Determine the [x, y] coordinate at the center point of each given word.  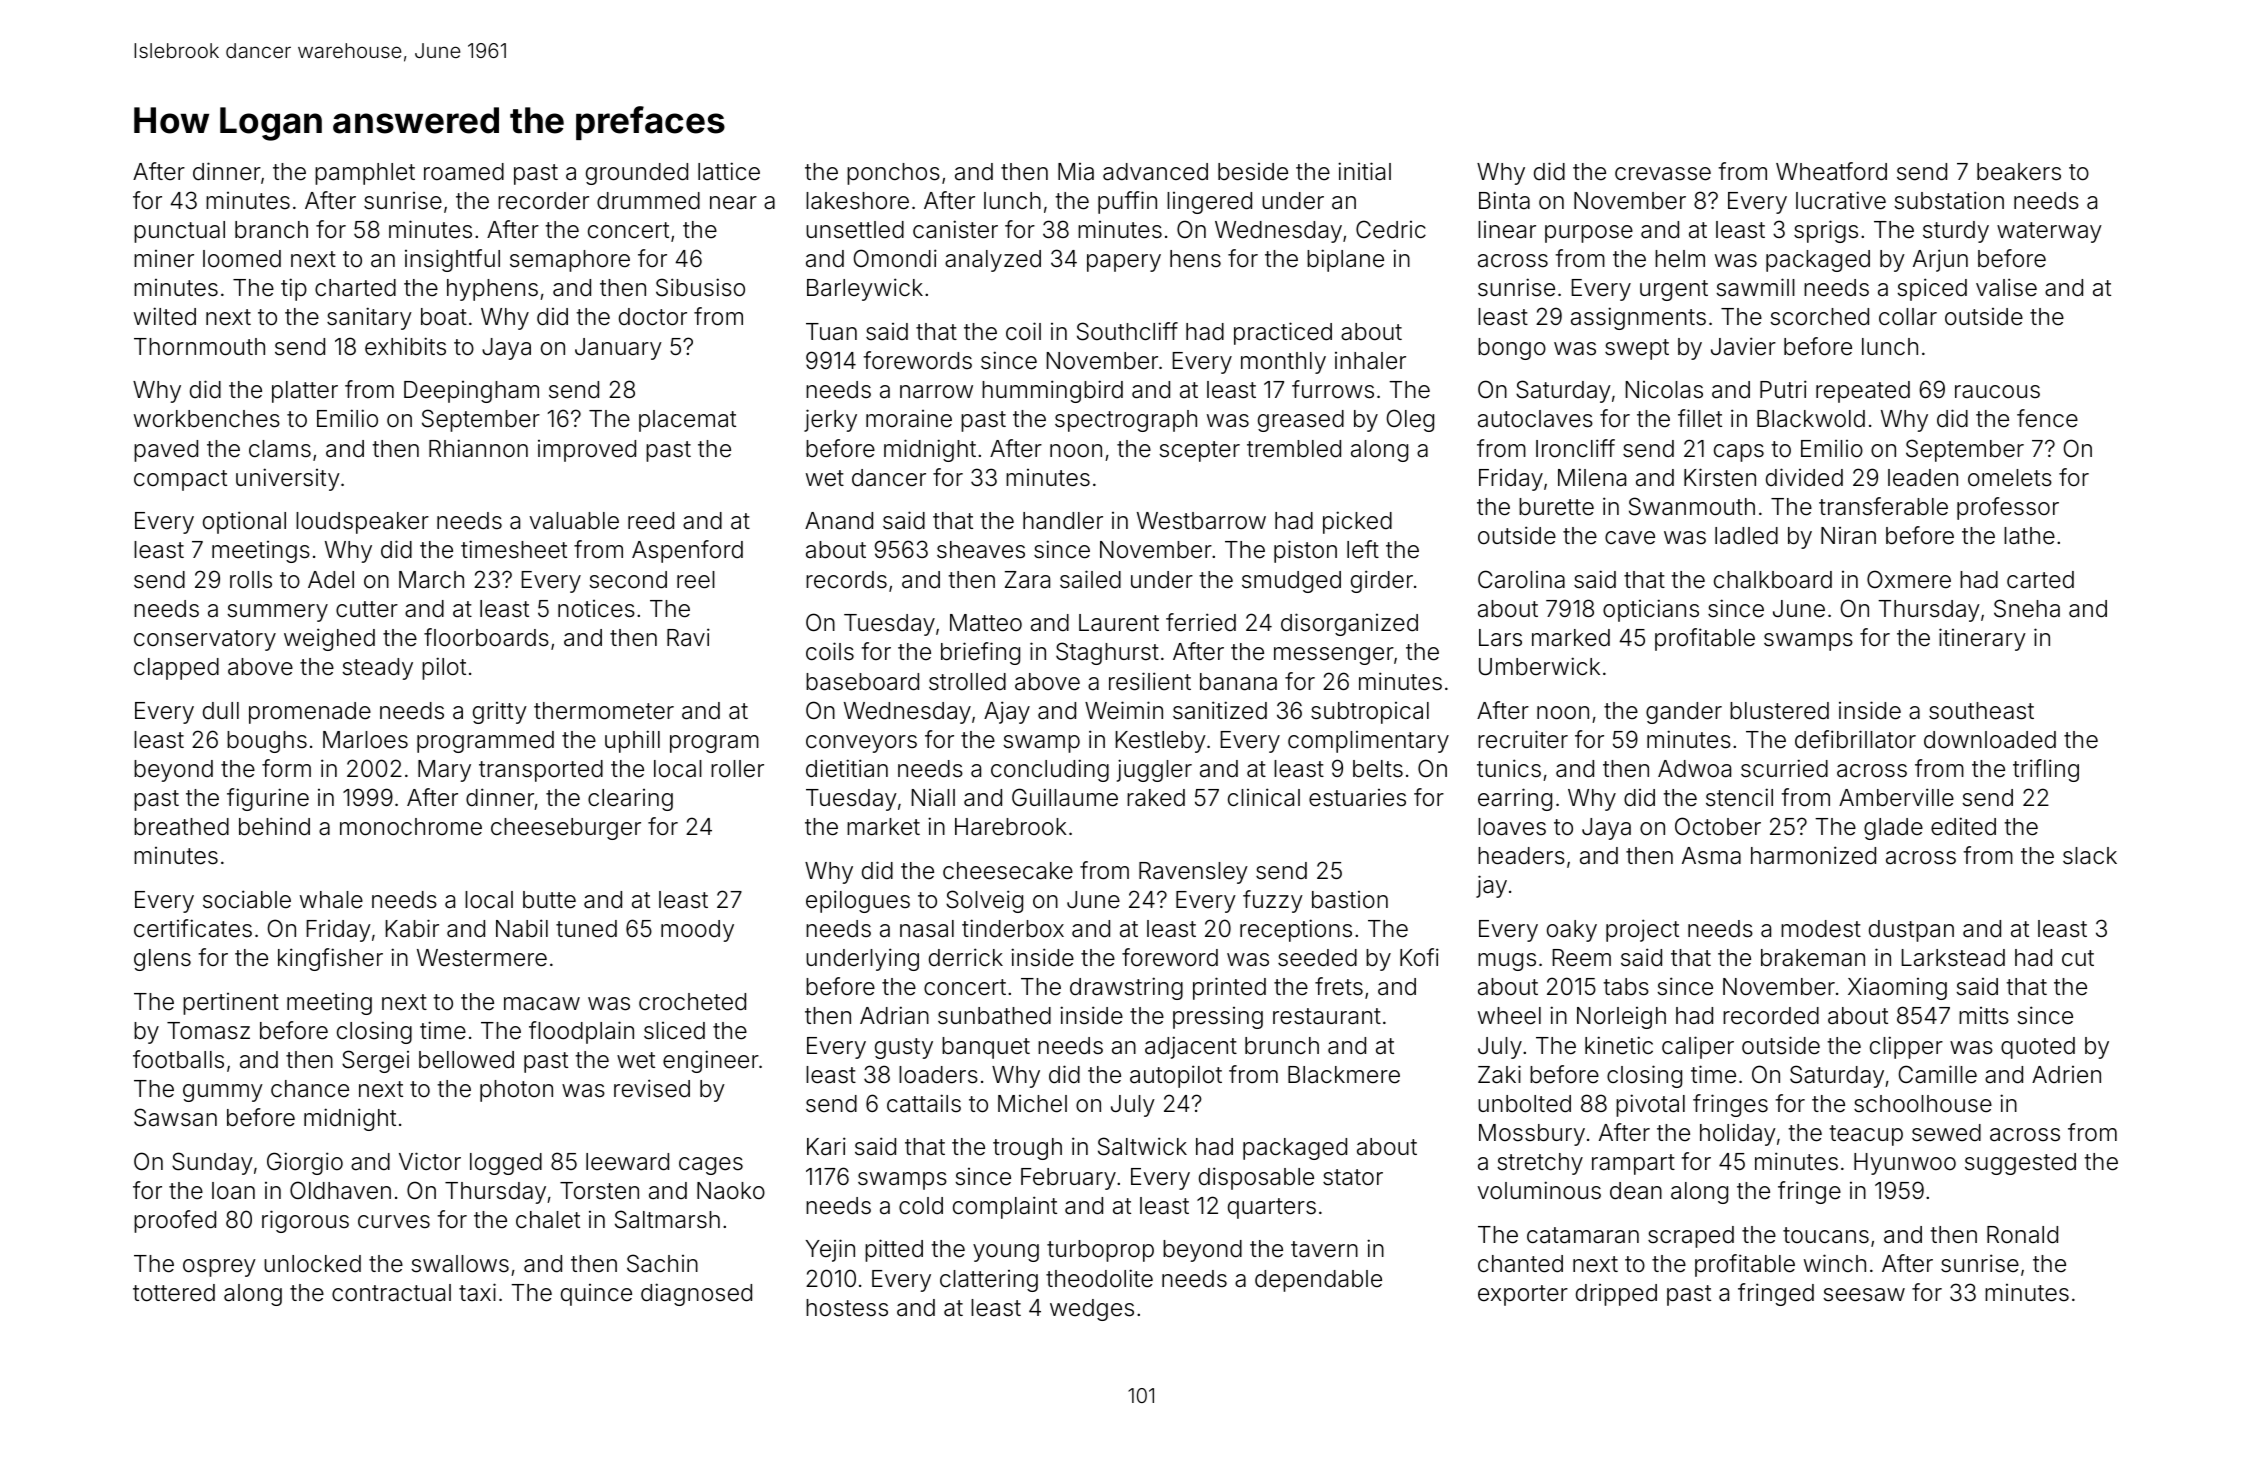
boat [444, 317]
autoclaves [1535, 419]
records [846, 580]
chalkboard [1773, 580]
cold [921, 1206]
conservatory [205, 640]
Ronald [2022, 1235]
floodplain [581, 1032]
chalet [548, 1220]
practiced [1283, 333]
